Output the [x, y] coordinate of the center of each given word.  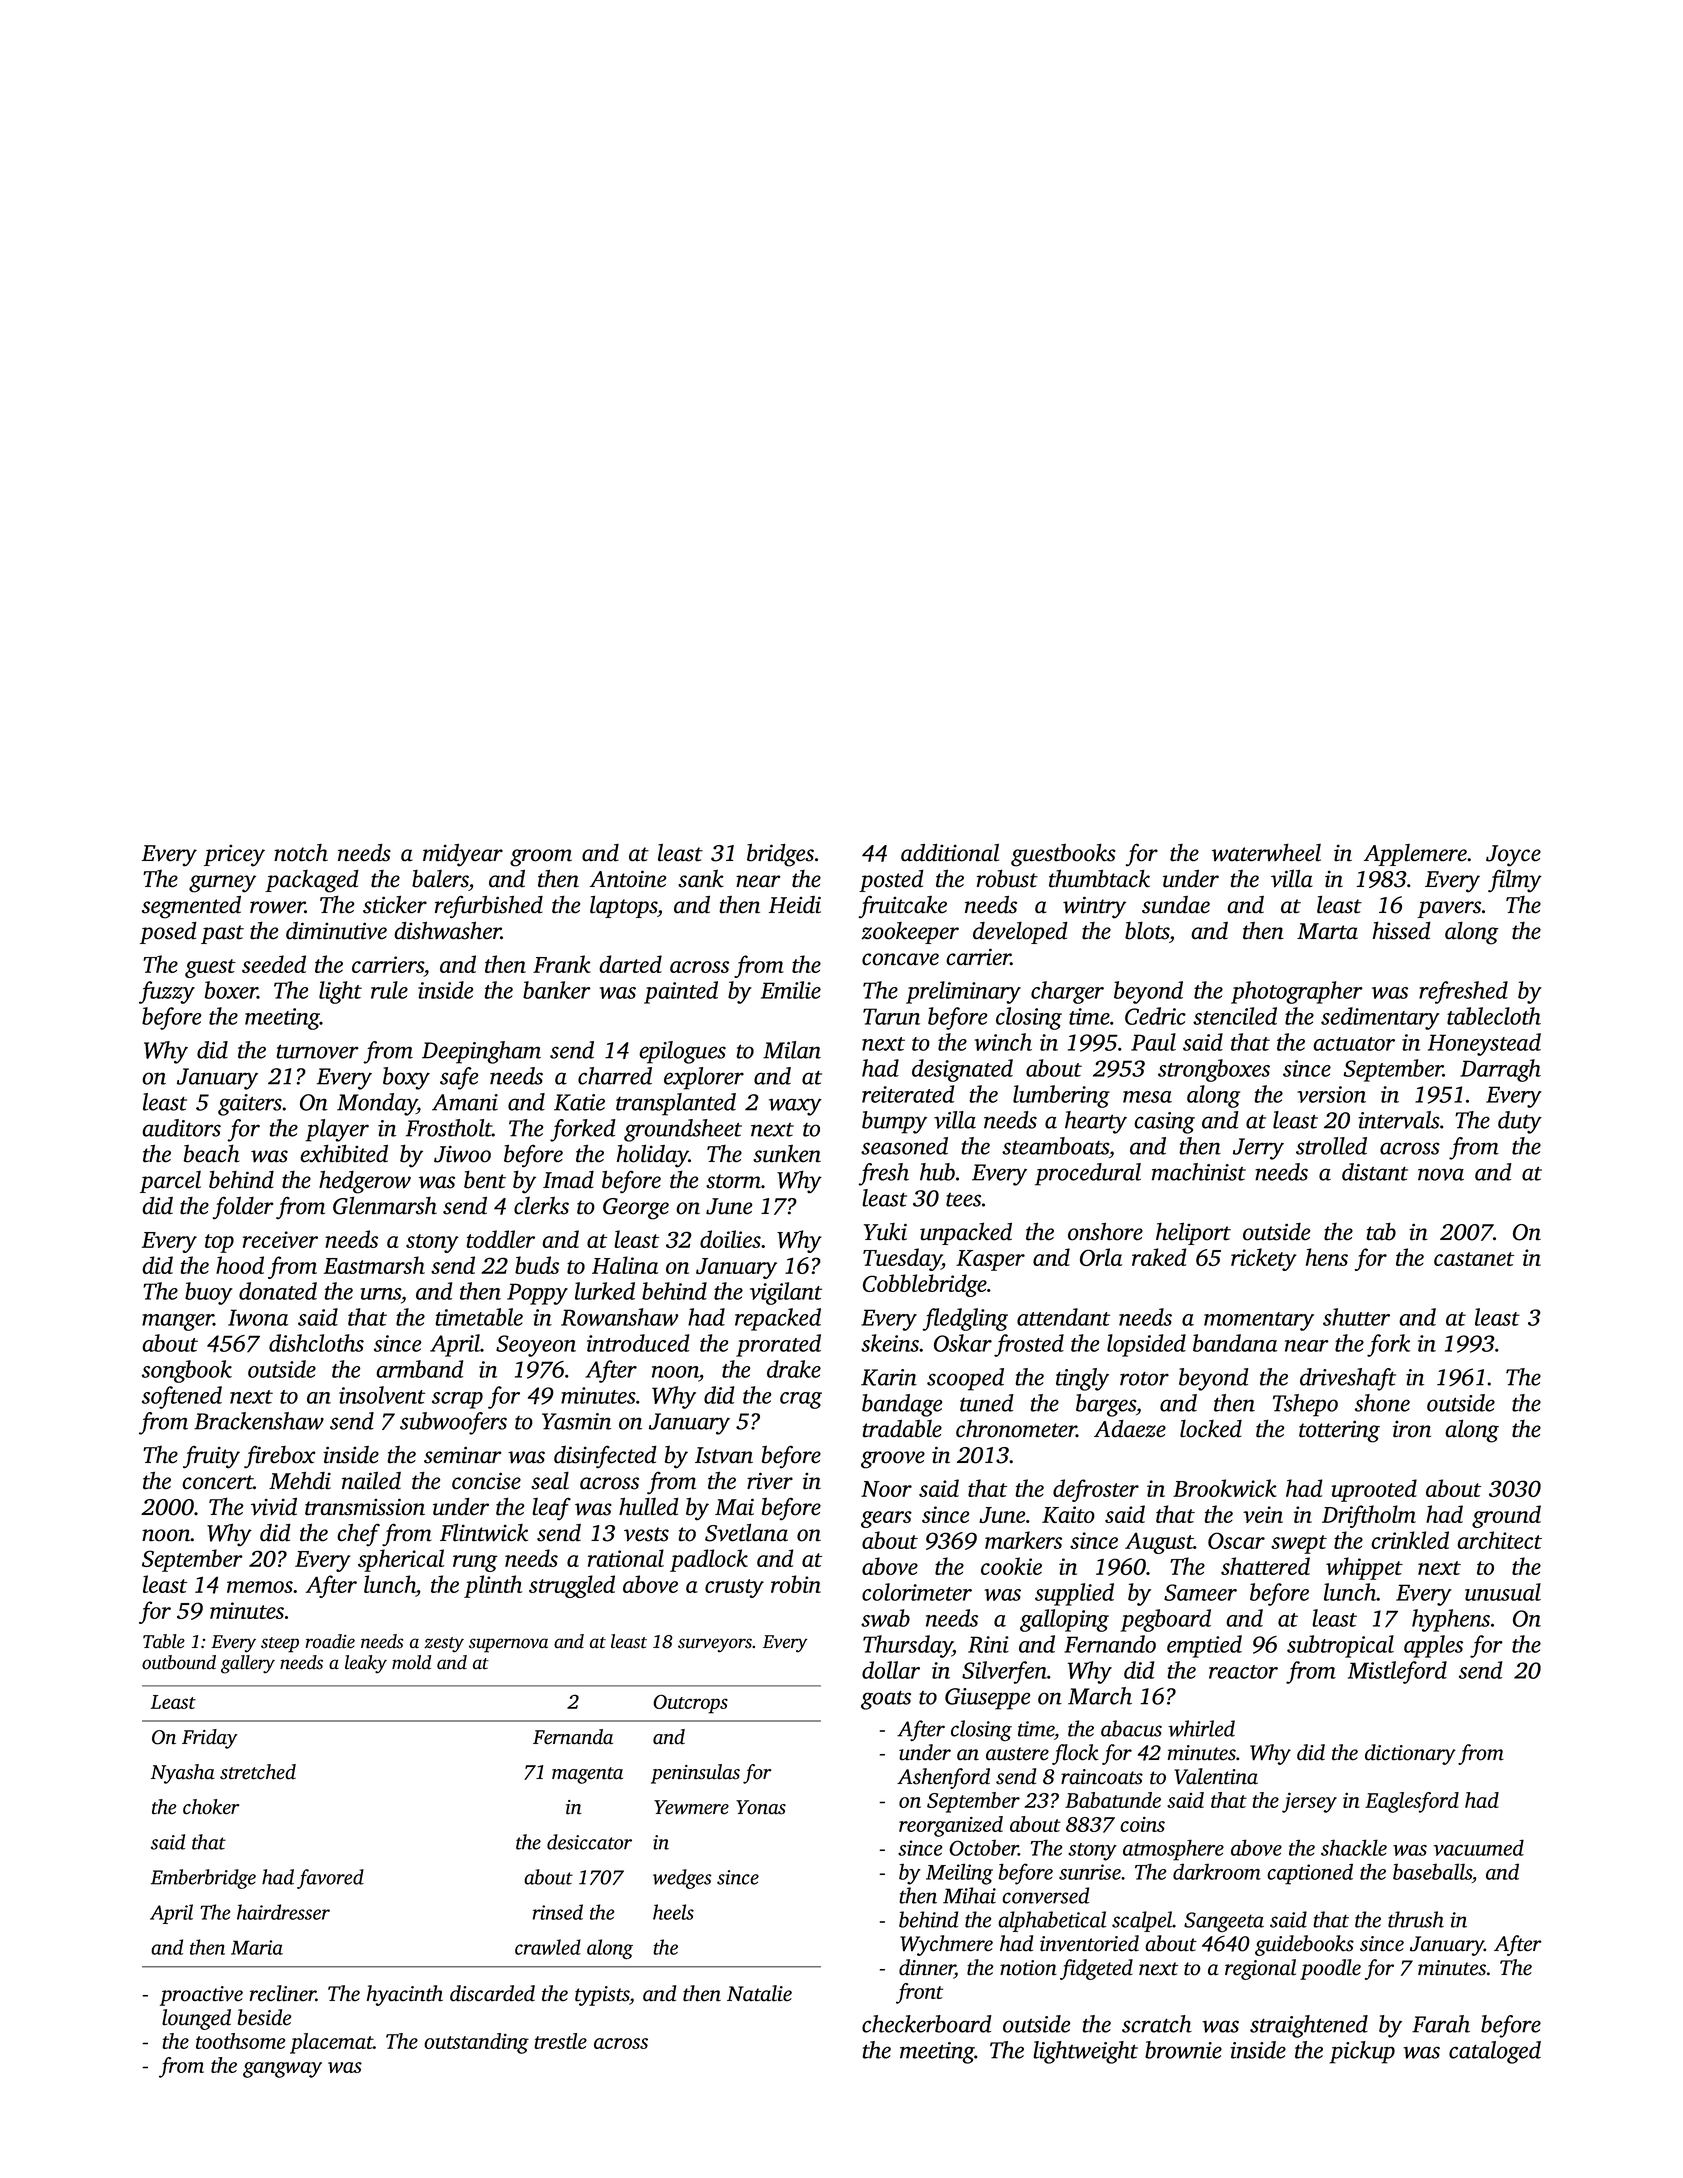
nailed [371, 1480]
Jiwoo [462, 1154]
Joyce [1513, 856]
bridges [780, 855]
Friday [210, 1739]
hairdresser [283, 1912]
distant [1375, 1172]
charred [615, 1076]
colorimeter [917, 1592]
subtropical [1340, 1646]
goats [886, 1700]
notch [301, 853]
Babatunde [1113, 1800]
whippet [1364, 1568]
